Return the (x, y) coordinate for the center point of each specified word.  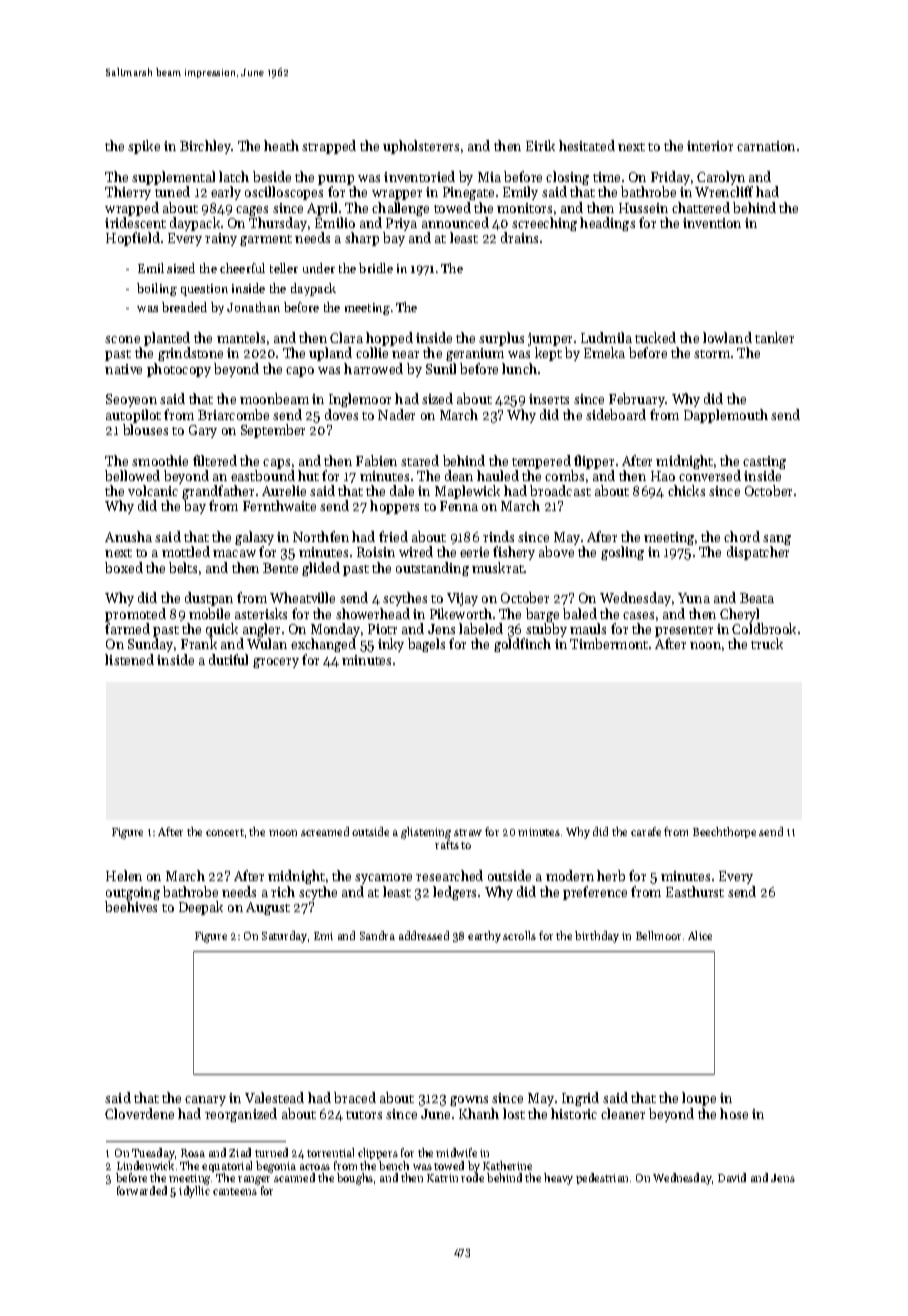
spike (144, 147)
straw (468, 832)
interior (710, 146)
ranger (254, 1180)
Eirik (540, 145)
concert (225, 832)
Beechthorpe (724, 832)
